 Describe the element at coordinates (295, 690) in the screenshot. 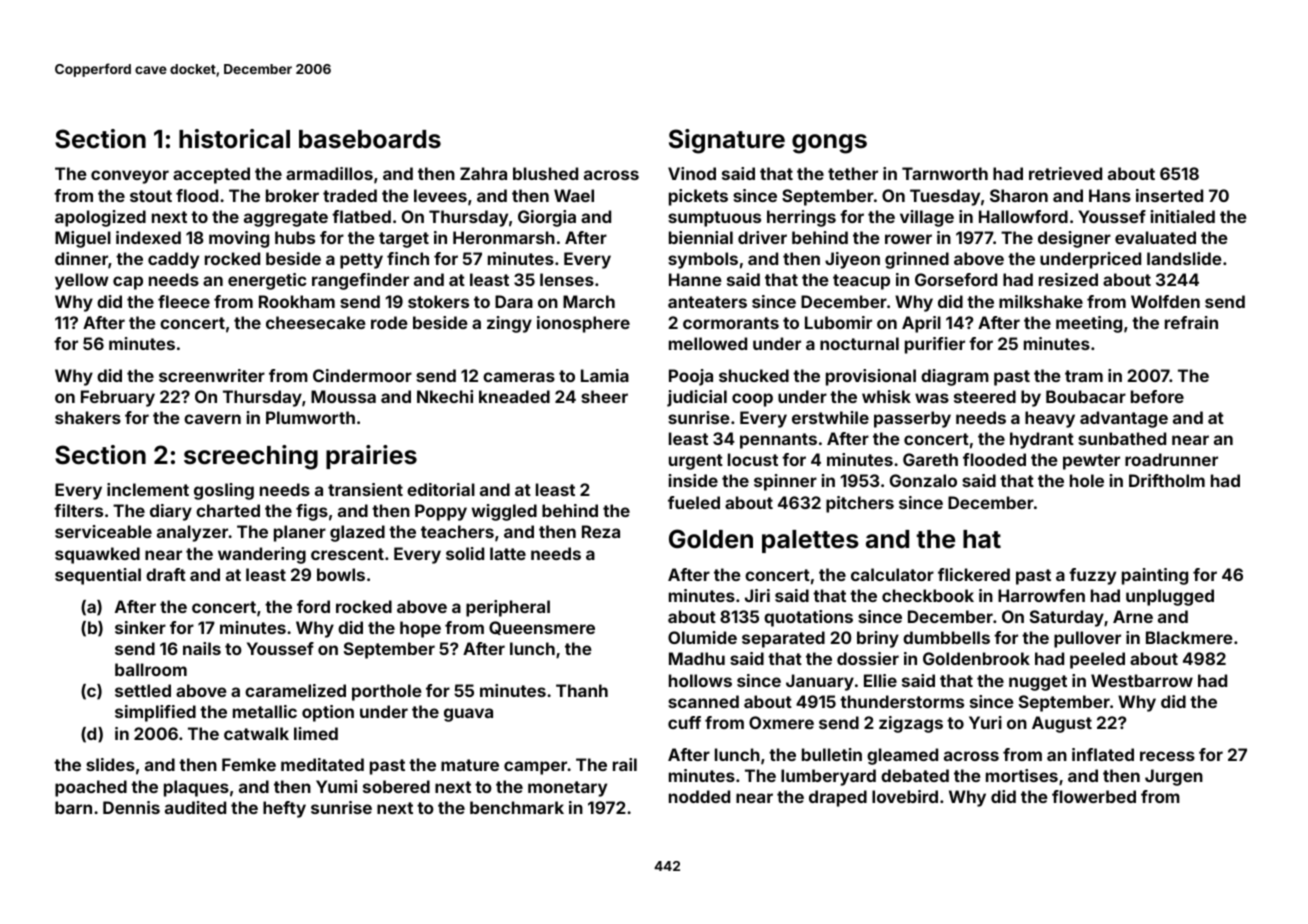

I see `caramelized` at that location.
